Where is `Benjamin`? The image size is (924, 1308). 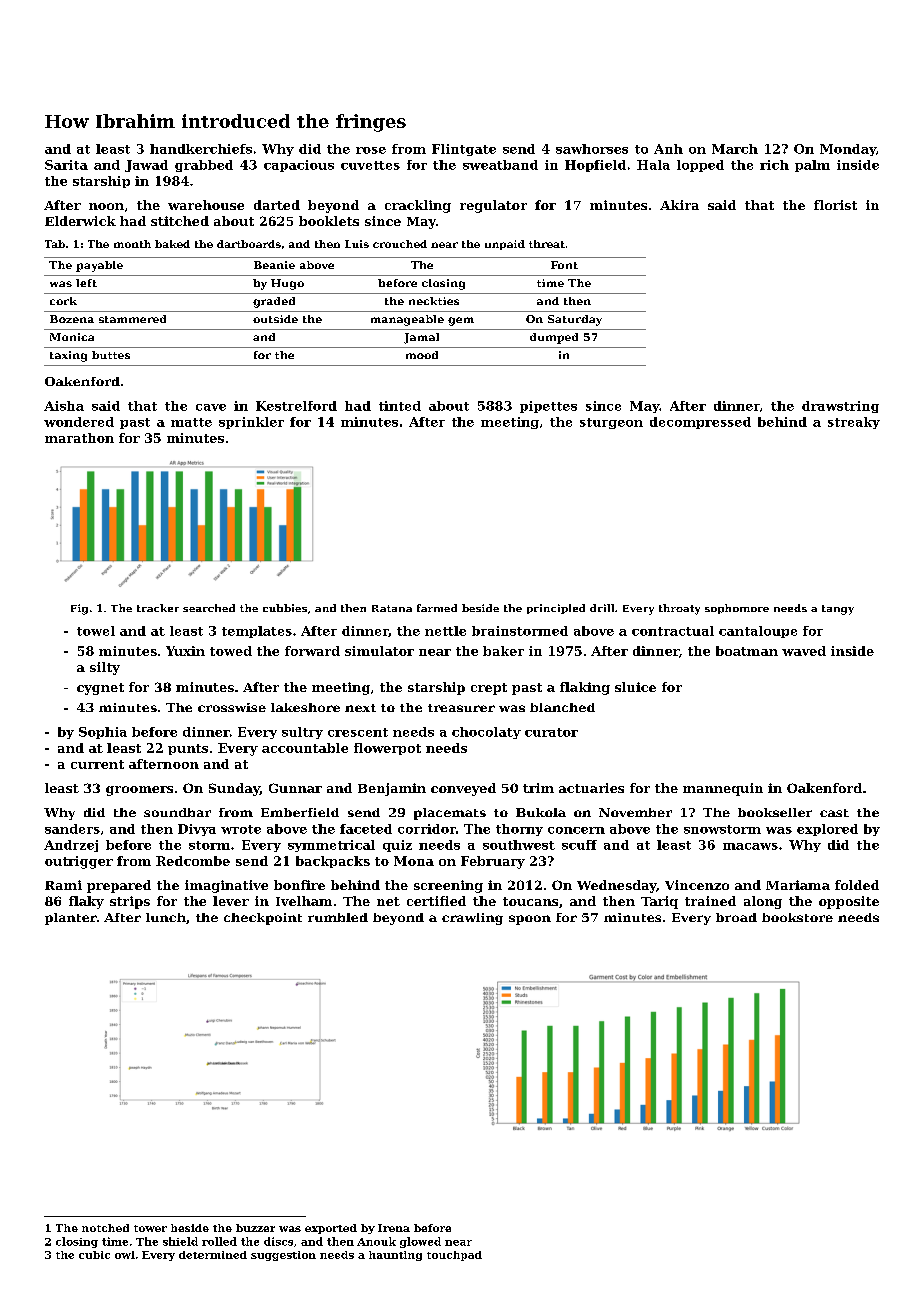
Benjamin is located at coordinates (392, 789).
